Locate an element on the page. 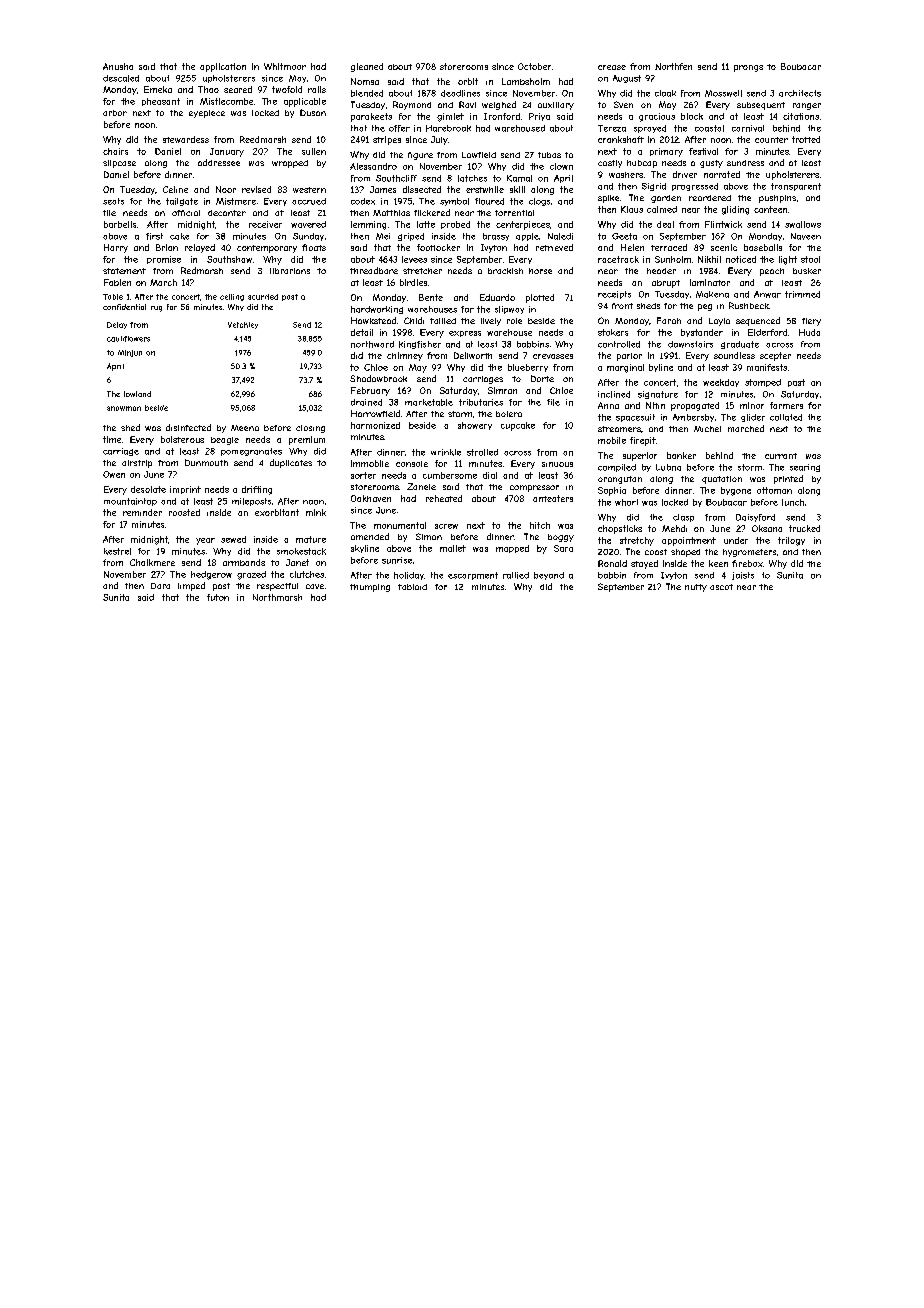 This document has width=924, height=1308. dial is located at coordinates (490, 475).
